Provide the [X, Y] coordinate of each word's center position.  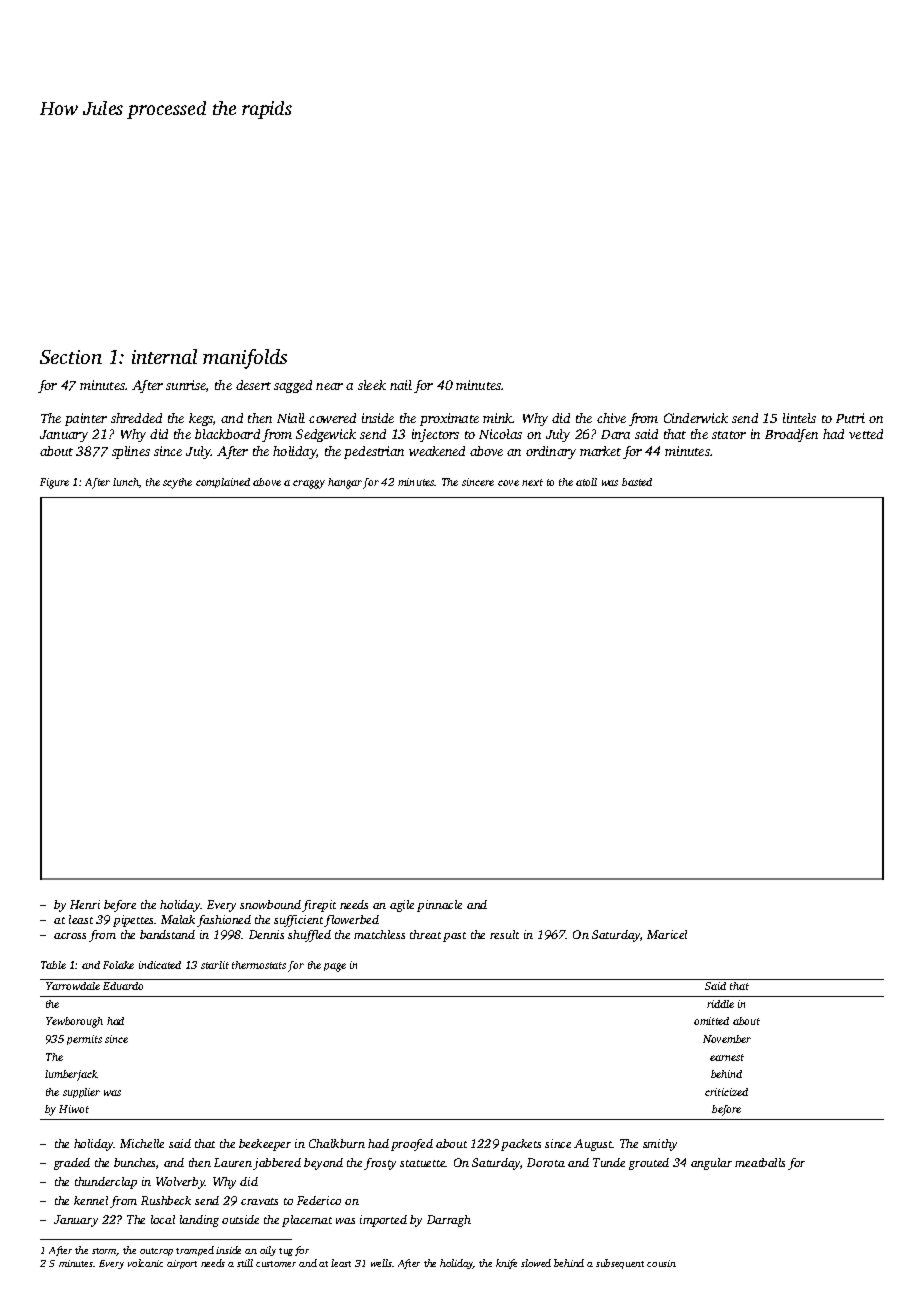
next [532, 482]
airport [182, 1264]
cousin [661, 1263]
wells [381, 1263]
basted [637, 482]
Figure [54, 483]
